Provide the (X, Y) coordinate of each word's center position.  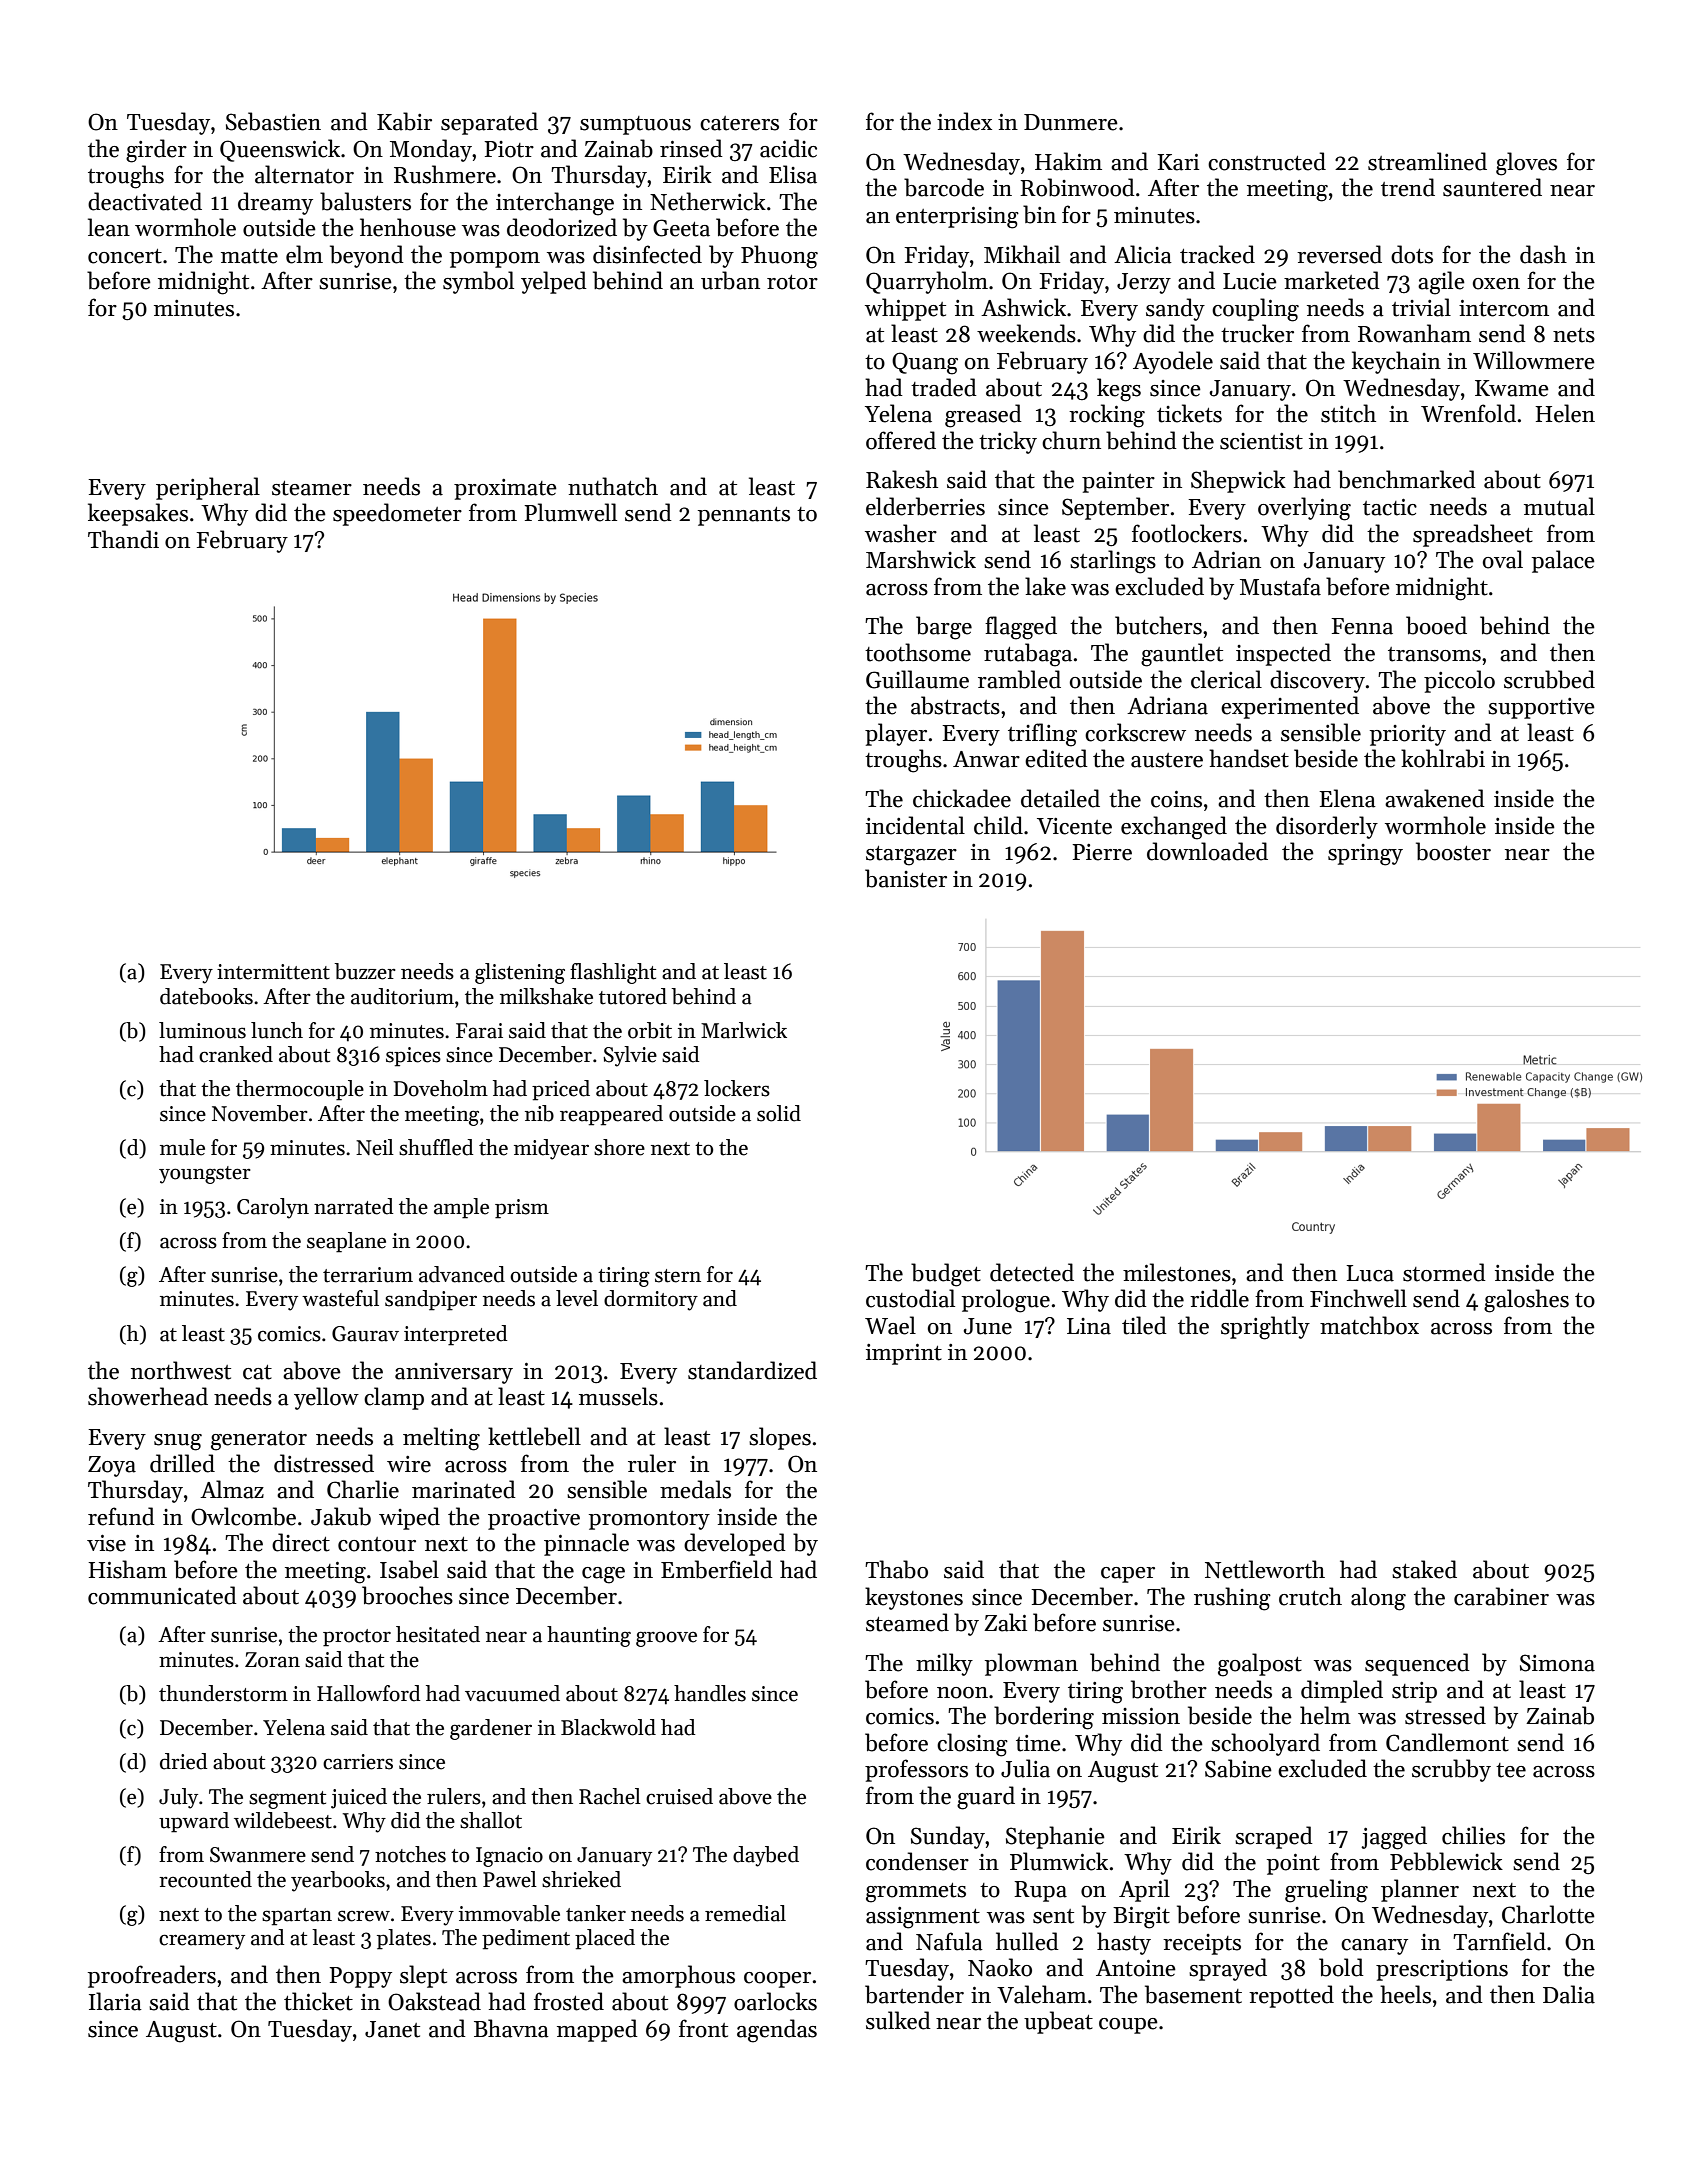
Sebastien (273, 121)
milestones (1177, 1272)
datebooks (206, 996)
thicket (318, 2001)
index (964, 121)
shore (619, 1147)
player (896, 734)
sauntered (1492, 187)
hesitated (438, 1634)
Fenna (1362, 626)
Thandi (123, 539)
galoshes (1526, 1301)
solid (779, 1113)
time (1038, 1743)
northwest (181, 1370)
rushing (1232, 1599)
